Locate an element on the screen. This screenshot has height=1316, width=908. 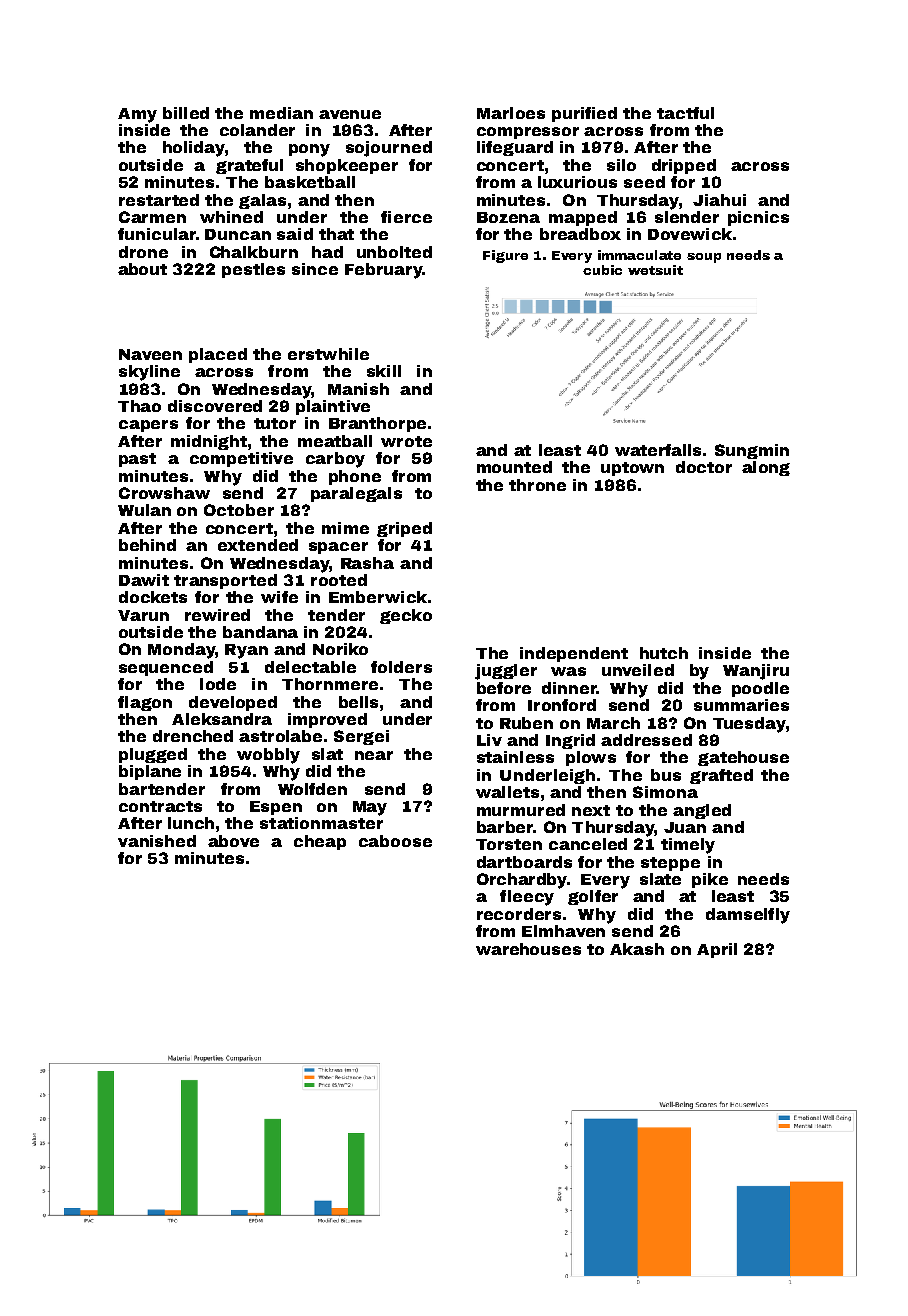
picnics is located at coordinates (758, 218).
